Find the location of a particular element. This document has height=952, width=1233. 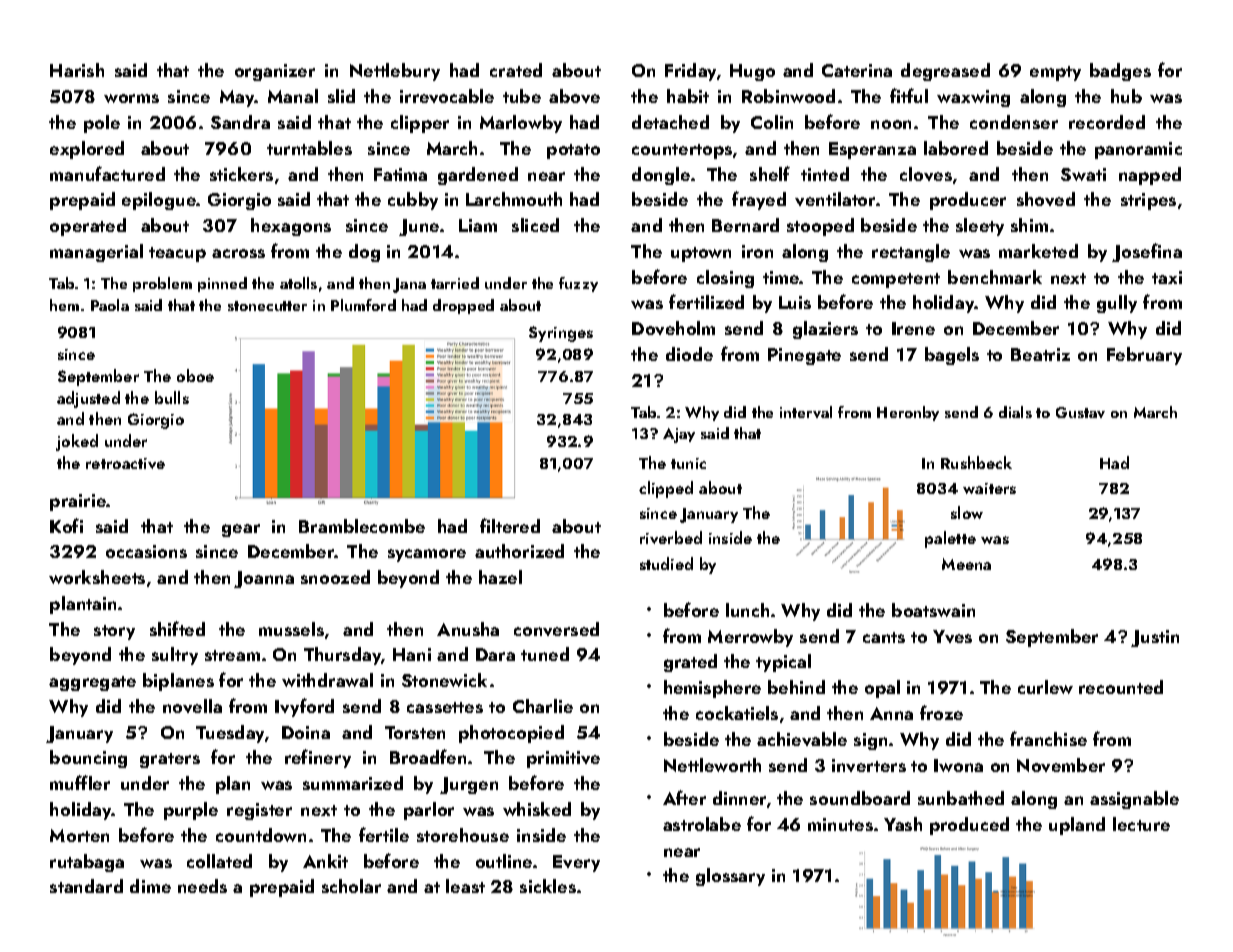

lunch is located at coordinates (747, 610).
